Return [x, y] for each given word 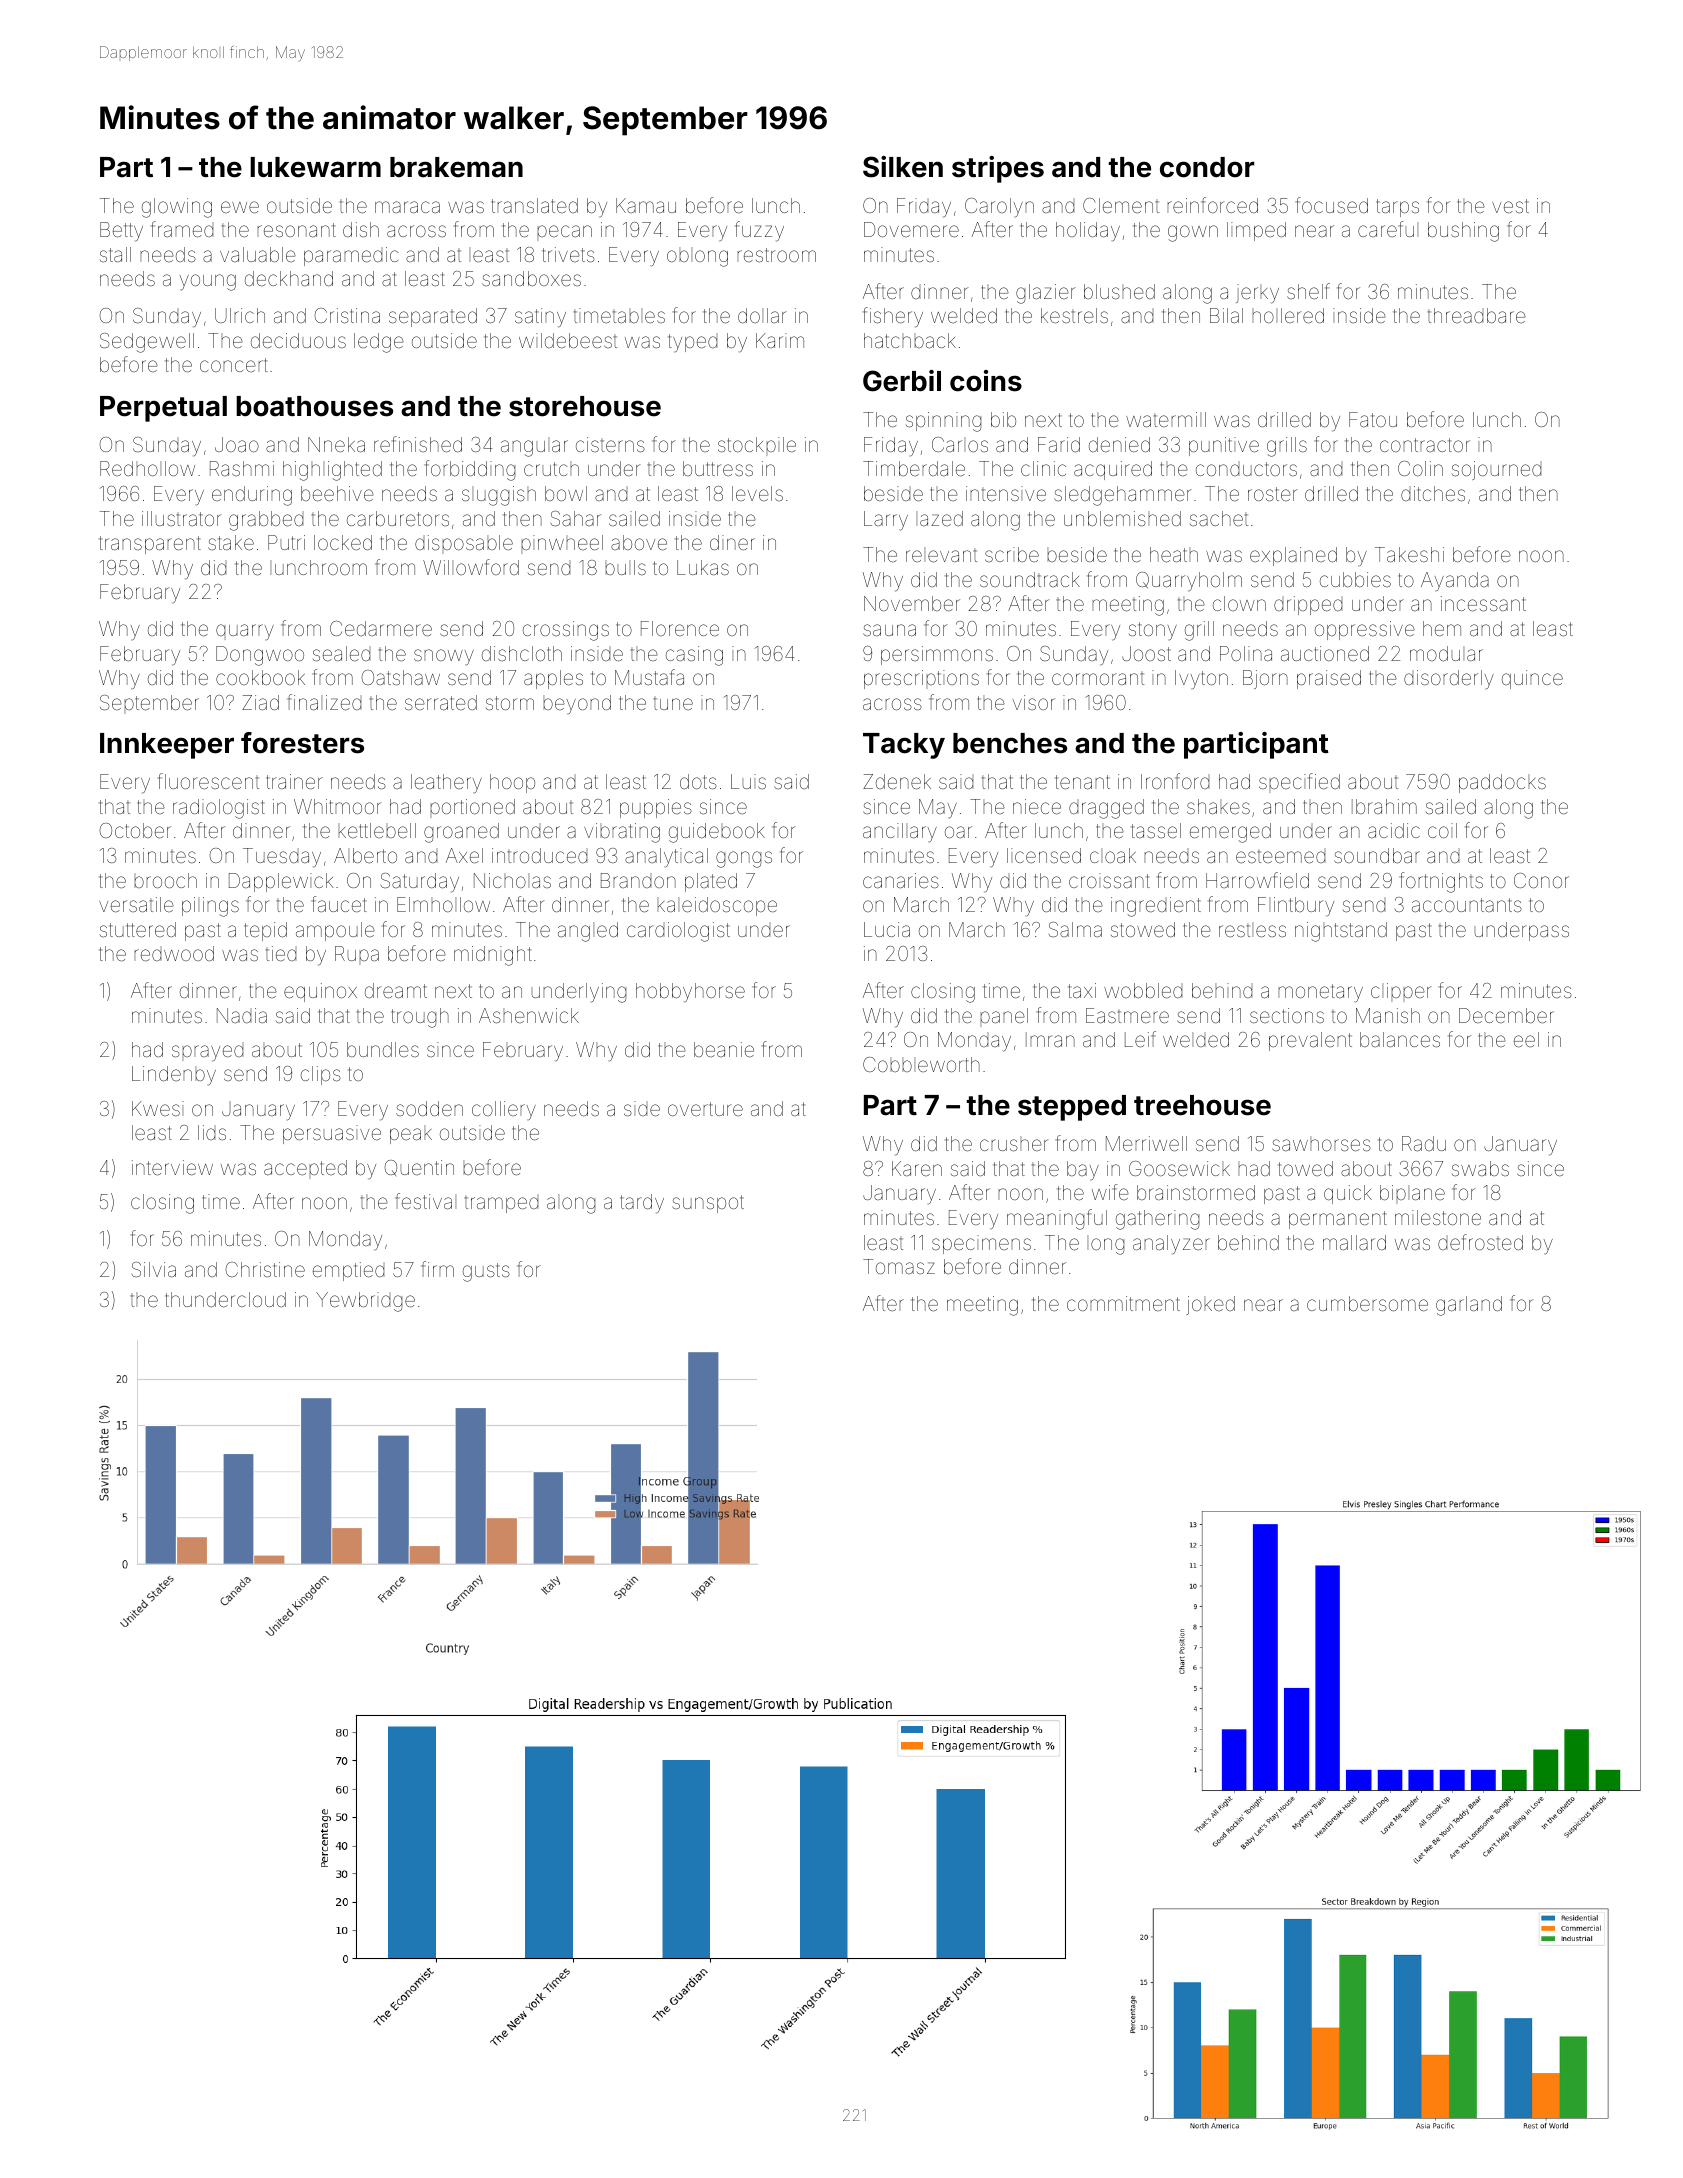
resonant [296, 230]
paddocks [1502, 783]
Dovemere [911, 229]
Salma [1075, 929]
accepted [305, 1169]
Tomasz [899, 1266]
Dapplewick [281, 882]
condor [1207, 167]
